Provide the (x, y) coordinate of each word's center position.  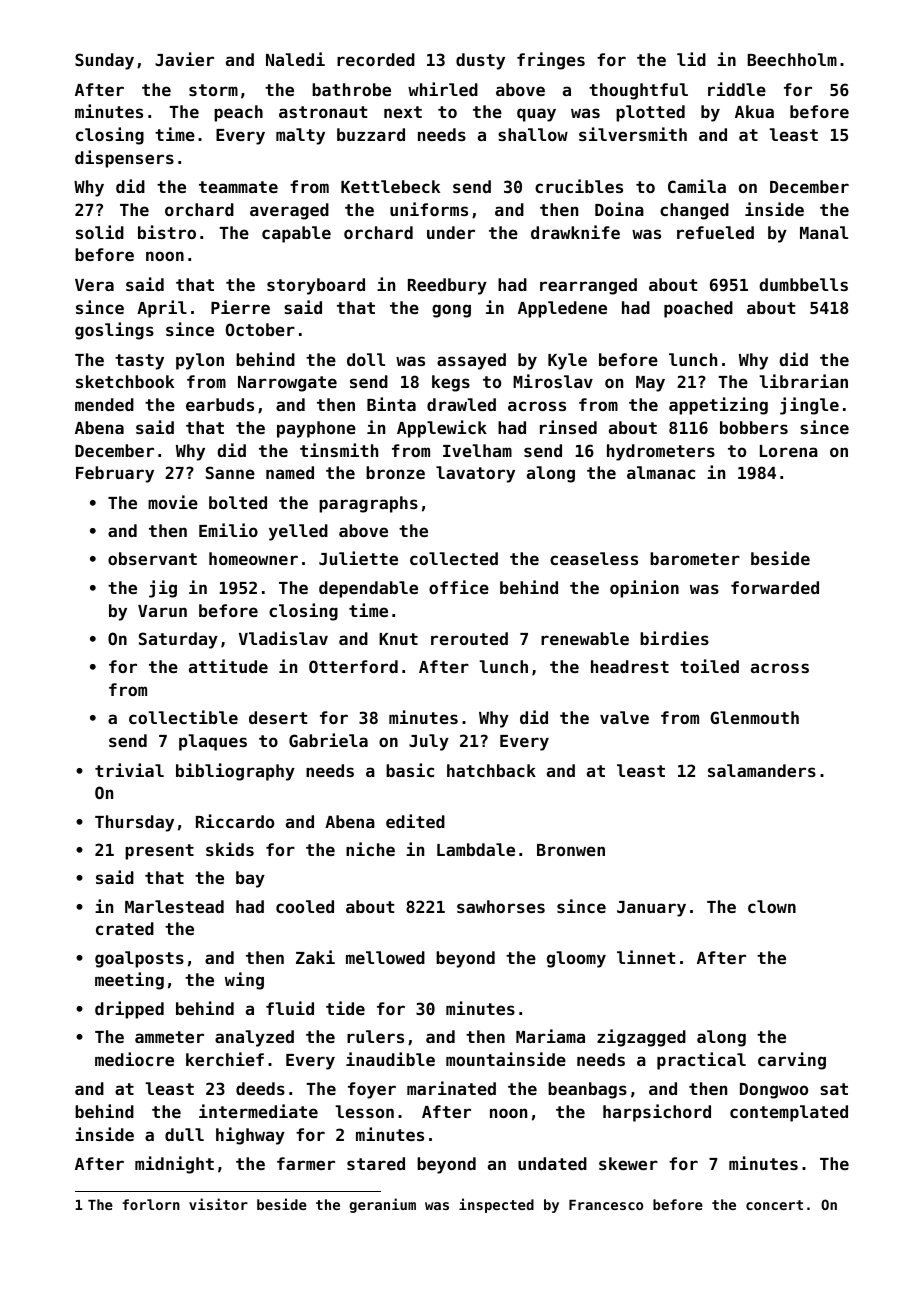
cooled (305, 906)
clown (772, 906)
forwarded (775, 587)
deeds (260, 1088)
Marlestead (174, 906)
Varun (162, 611)
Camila (697, 186)
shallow (533, 134)
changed (694, 211)
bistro (167, 232)
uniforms (429, 209)
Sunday (104, 61)
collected (454, 558)
